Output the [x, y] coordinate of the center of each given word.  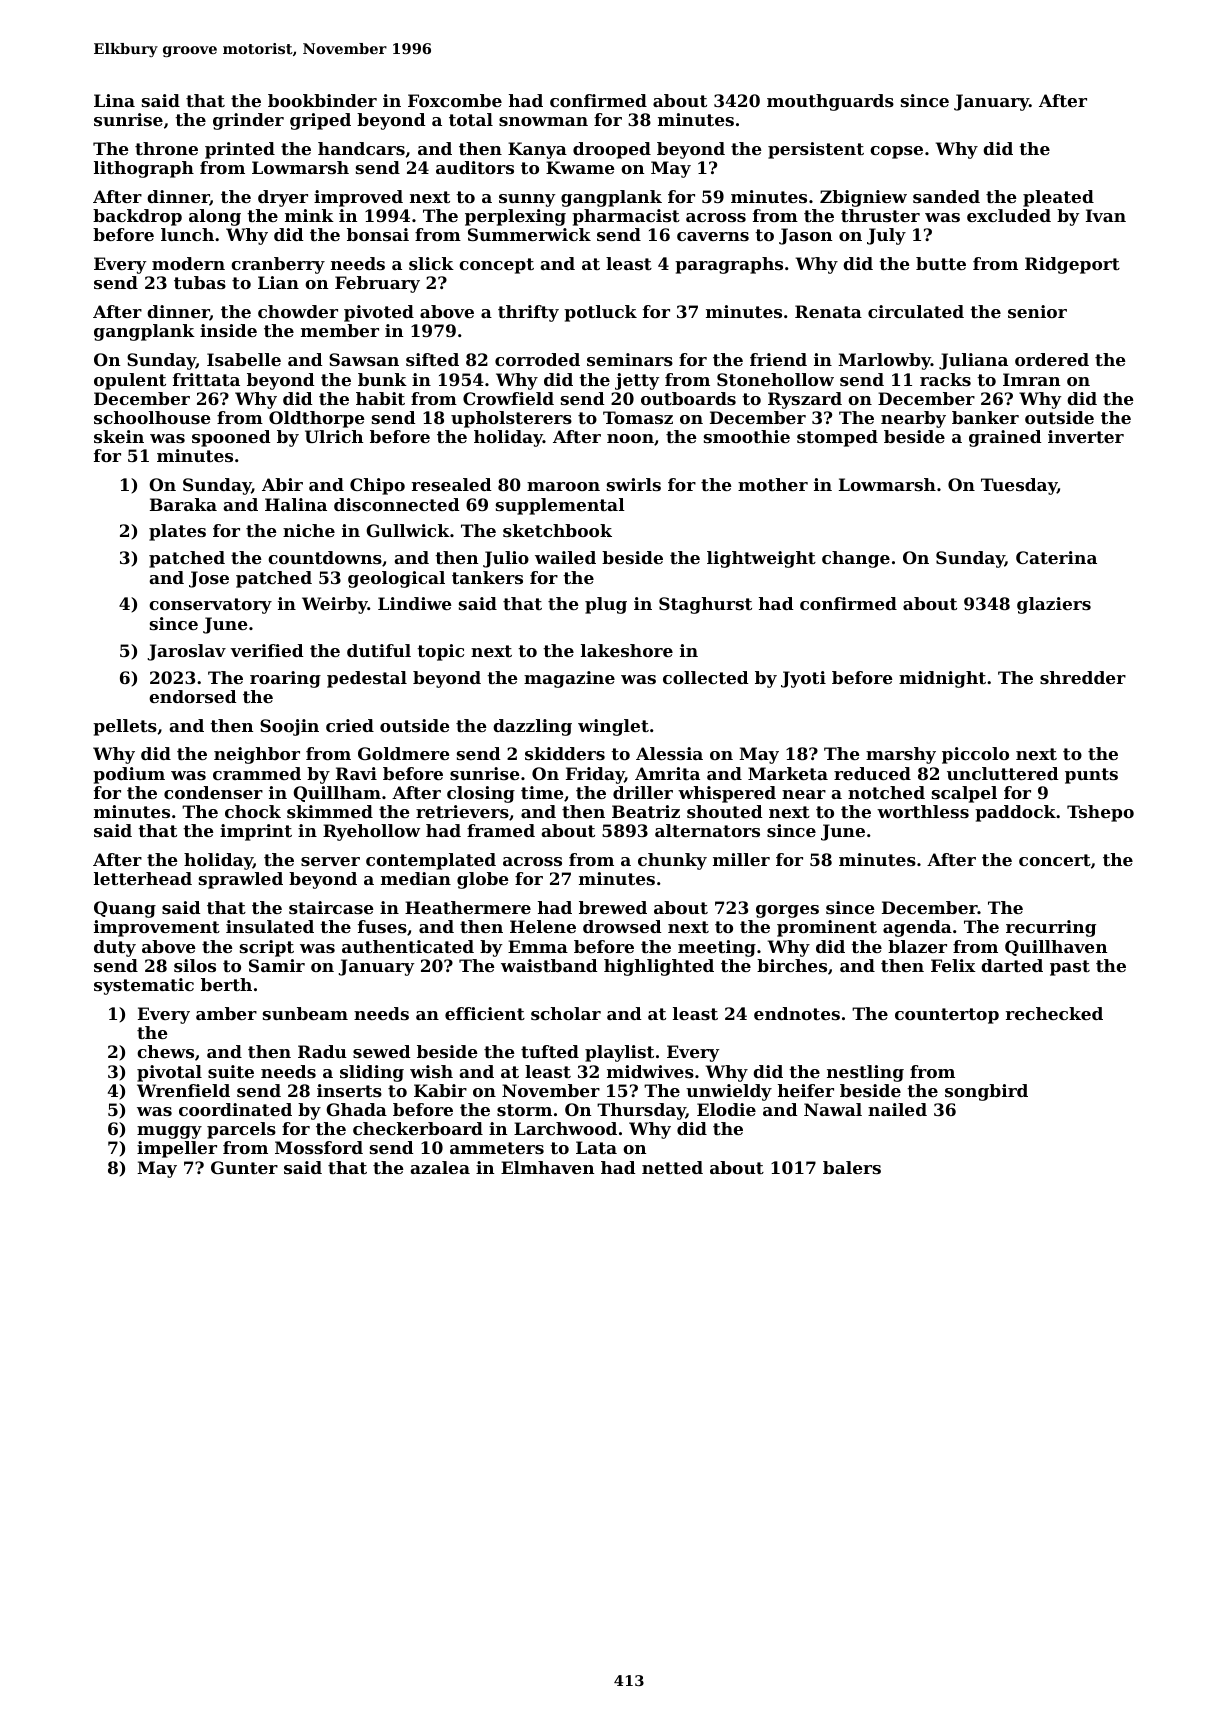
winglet [613, 727]
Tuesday [1019, 486]
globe [483, 880]
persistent [816, 150]
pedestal [367, 679]
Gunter [244, 1167]
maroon [563, 486]
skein [119, 436]
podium [129, 775]
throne [166, 148]
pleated [1058, 198]
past [1070, 968]
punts [1091, 776]
